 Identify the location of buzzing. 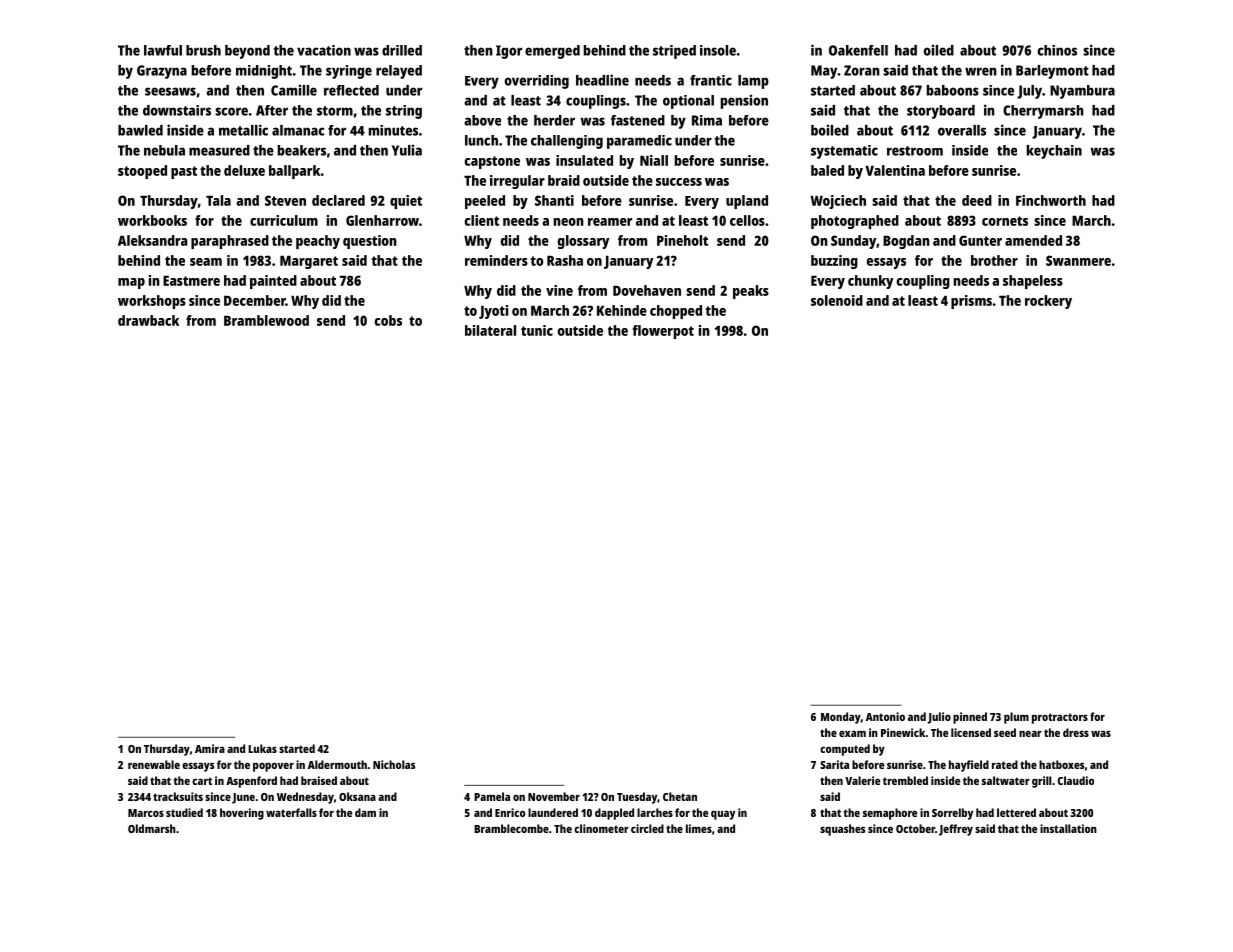
(834, 262).
